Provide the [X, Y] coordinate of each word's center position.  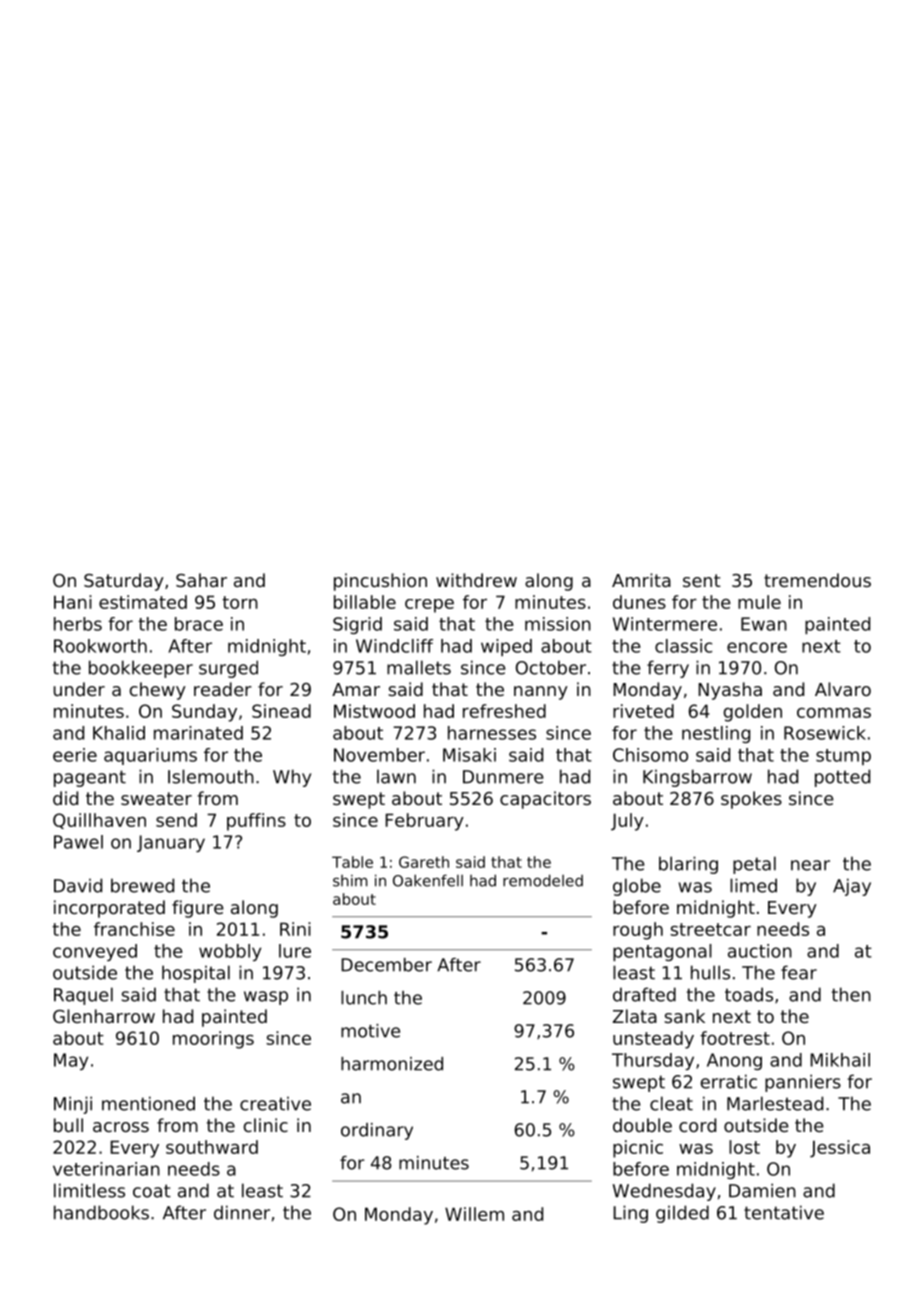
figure [198, 909]
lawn [396, 776]
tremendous [817, 580]
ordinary [377, 1131]
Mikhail [840, 1060]
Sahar [201, 580]
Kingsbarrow [697, 778]
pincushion [380, 582]
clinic [266, 1125]
